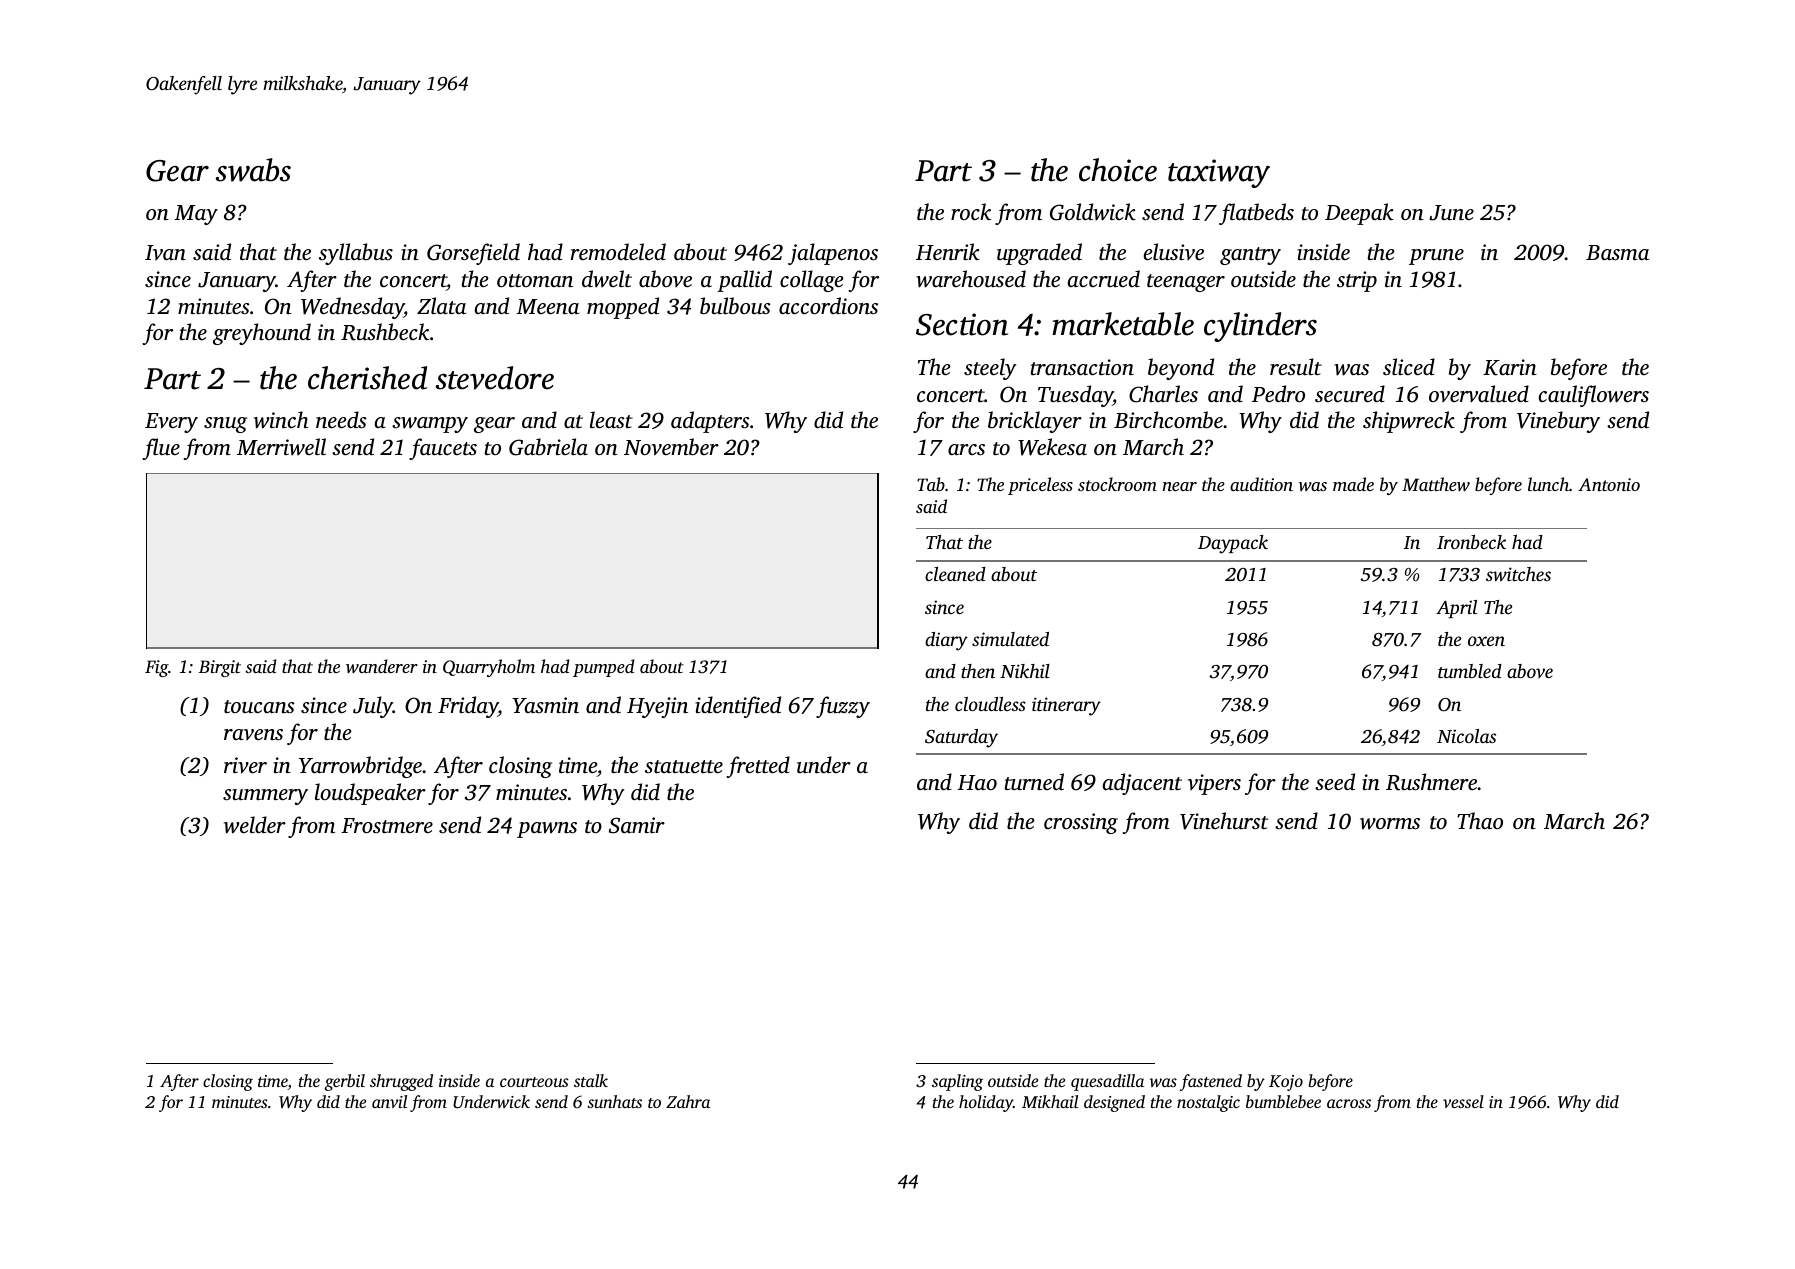  I want to click on Henrik, so click(948, 251).
